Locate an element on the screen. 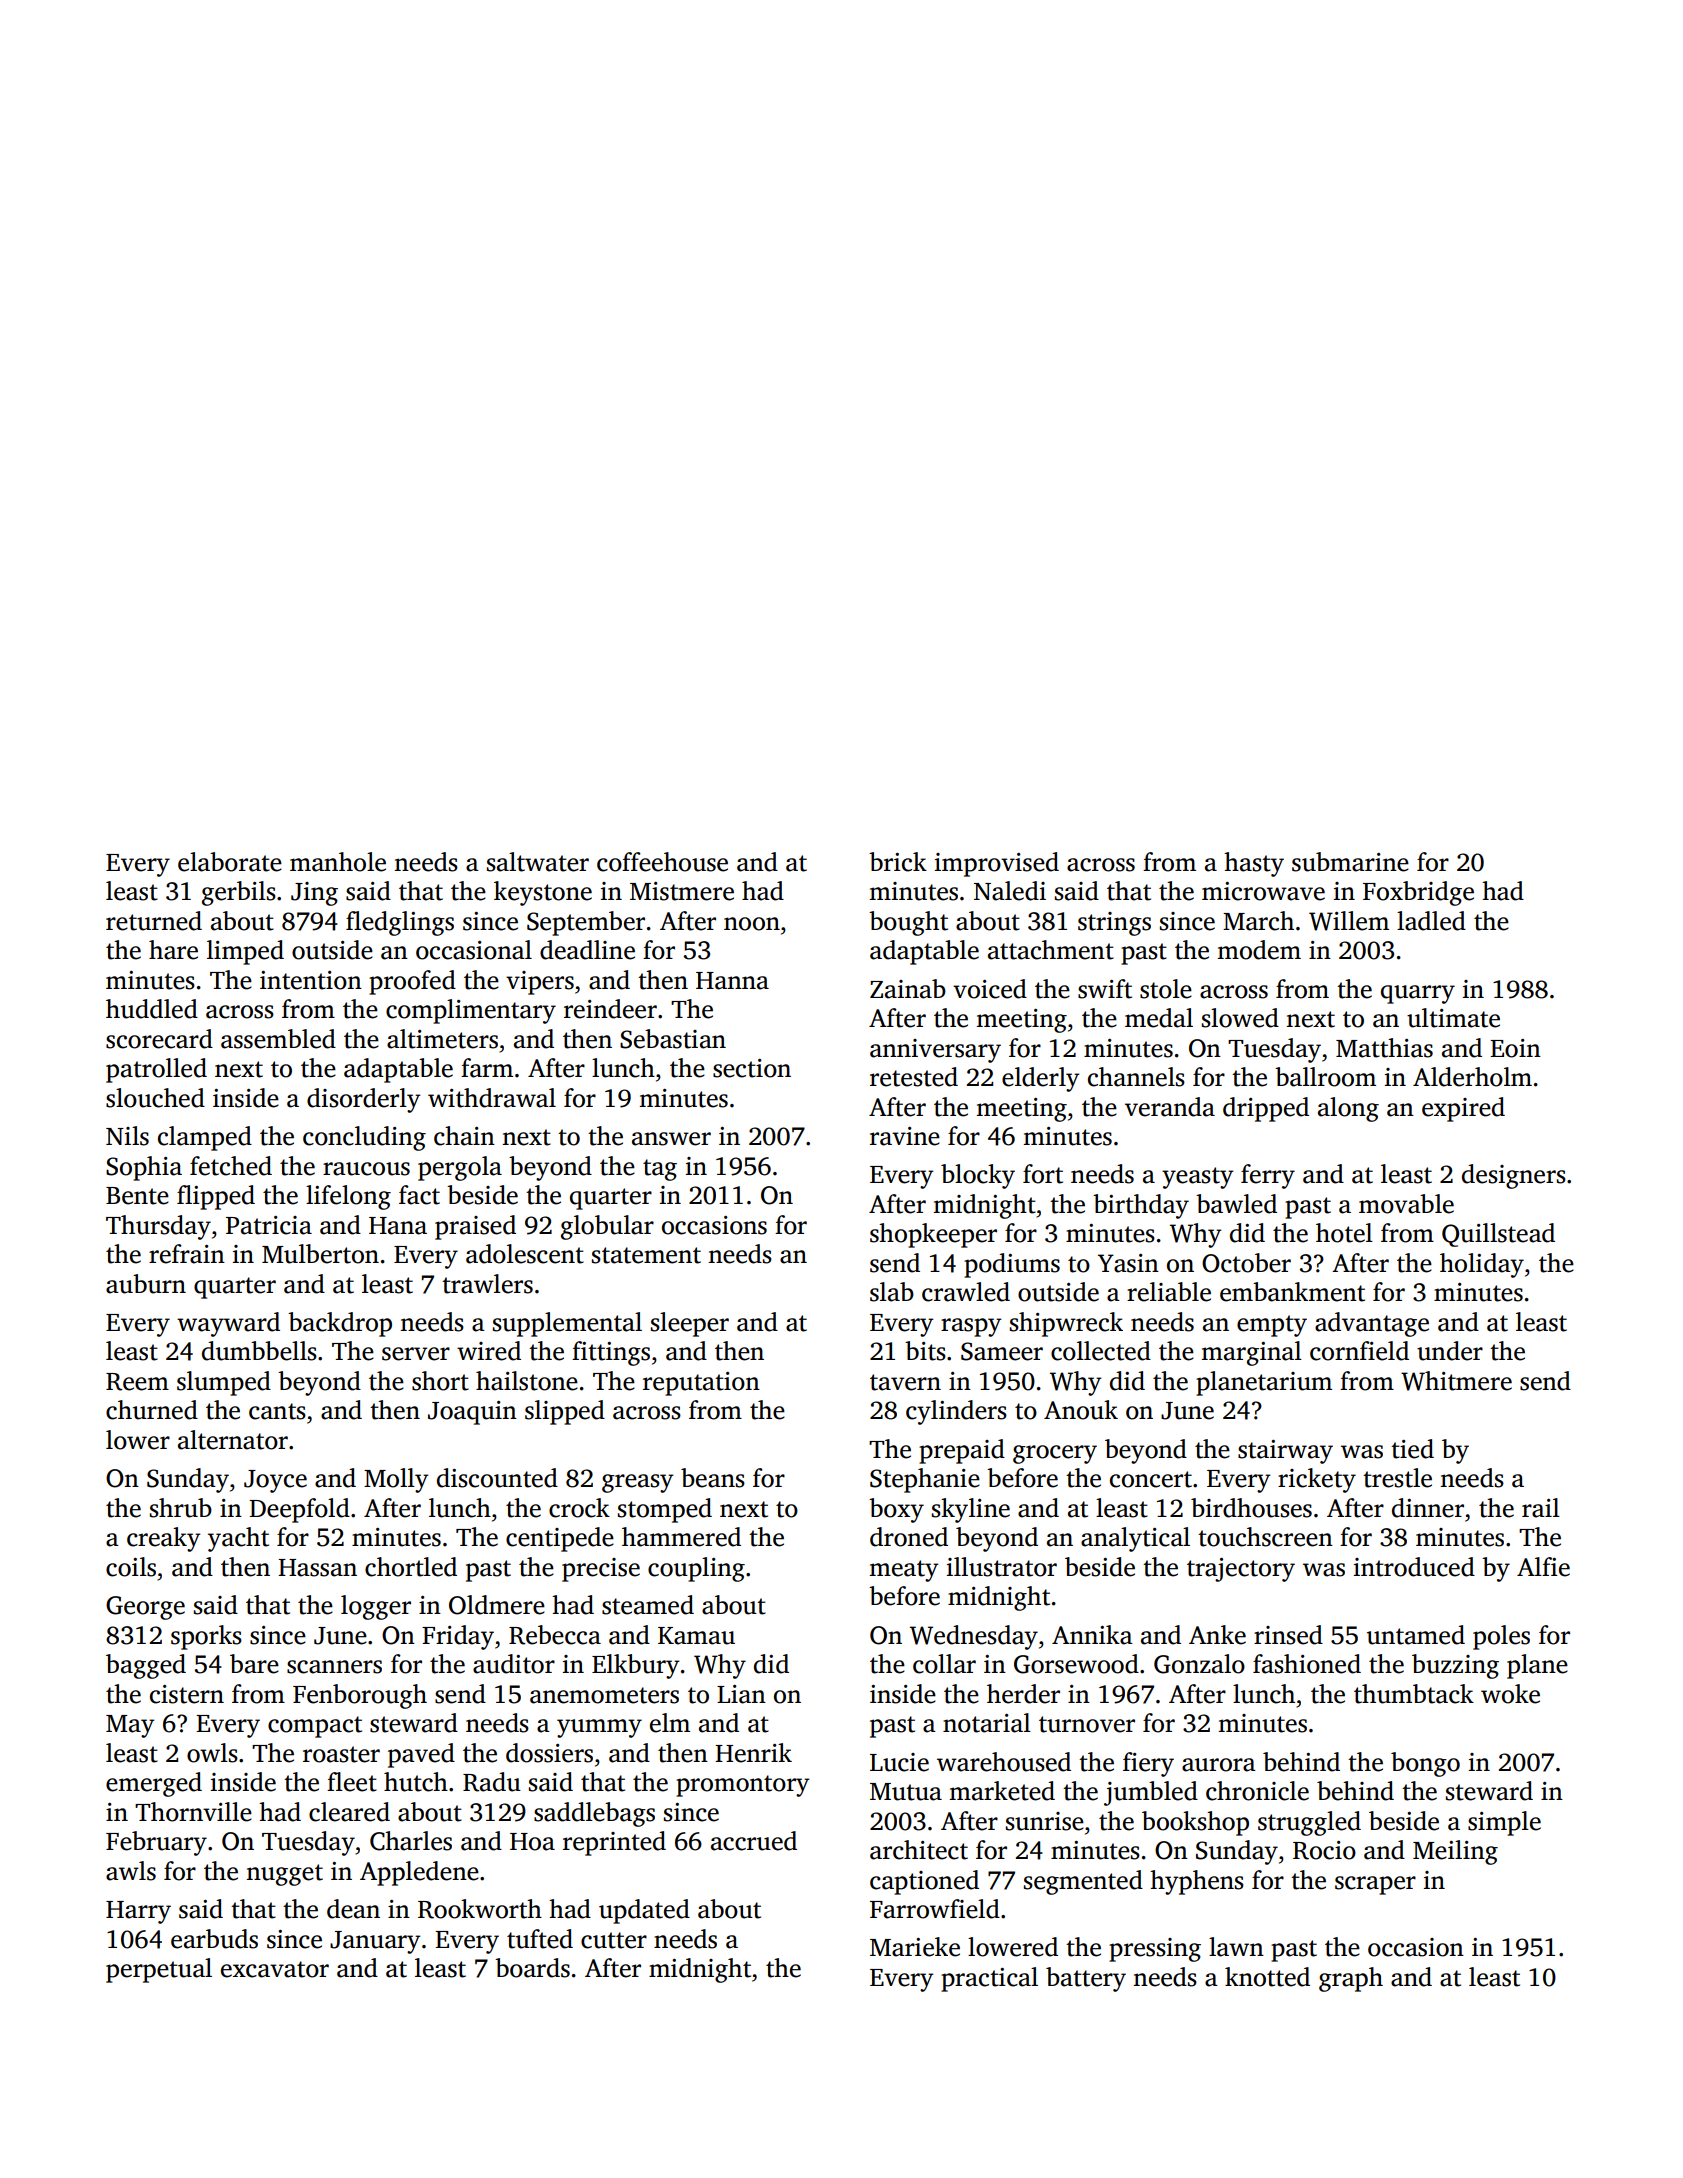 This screenshot has width=1683, height=2178. nugget is located at coordinates (285, 1875).
